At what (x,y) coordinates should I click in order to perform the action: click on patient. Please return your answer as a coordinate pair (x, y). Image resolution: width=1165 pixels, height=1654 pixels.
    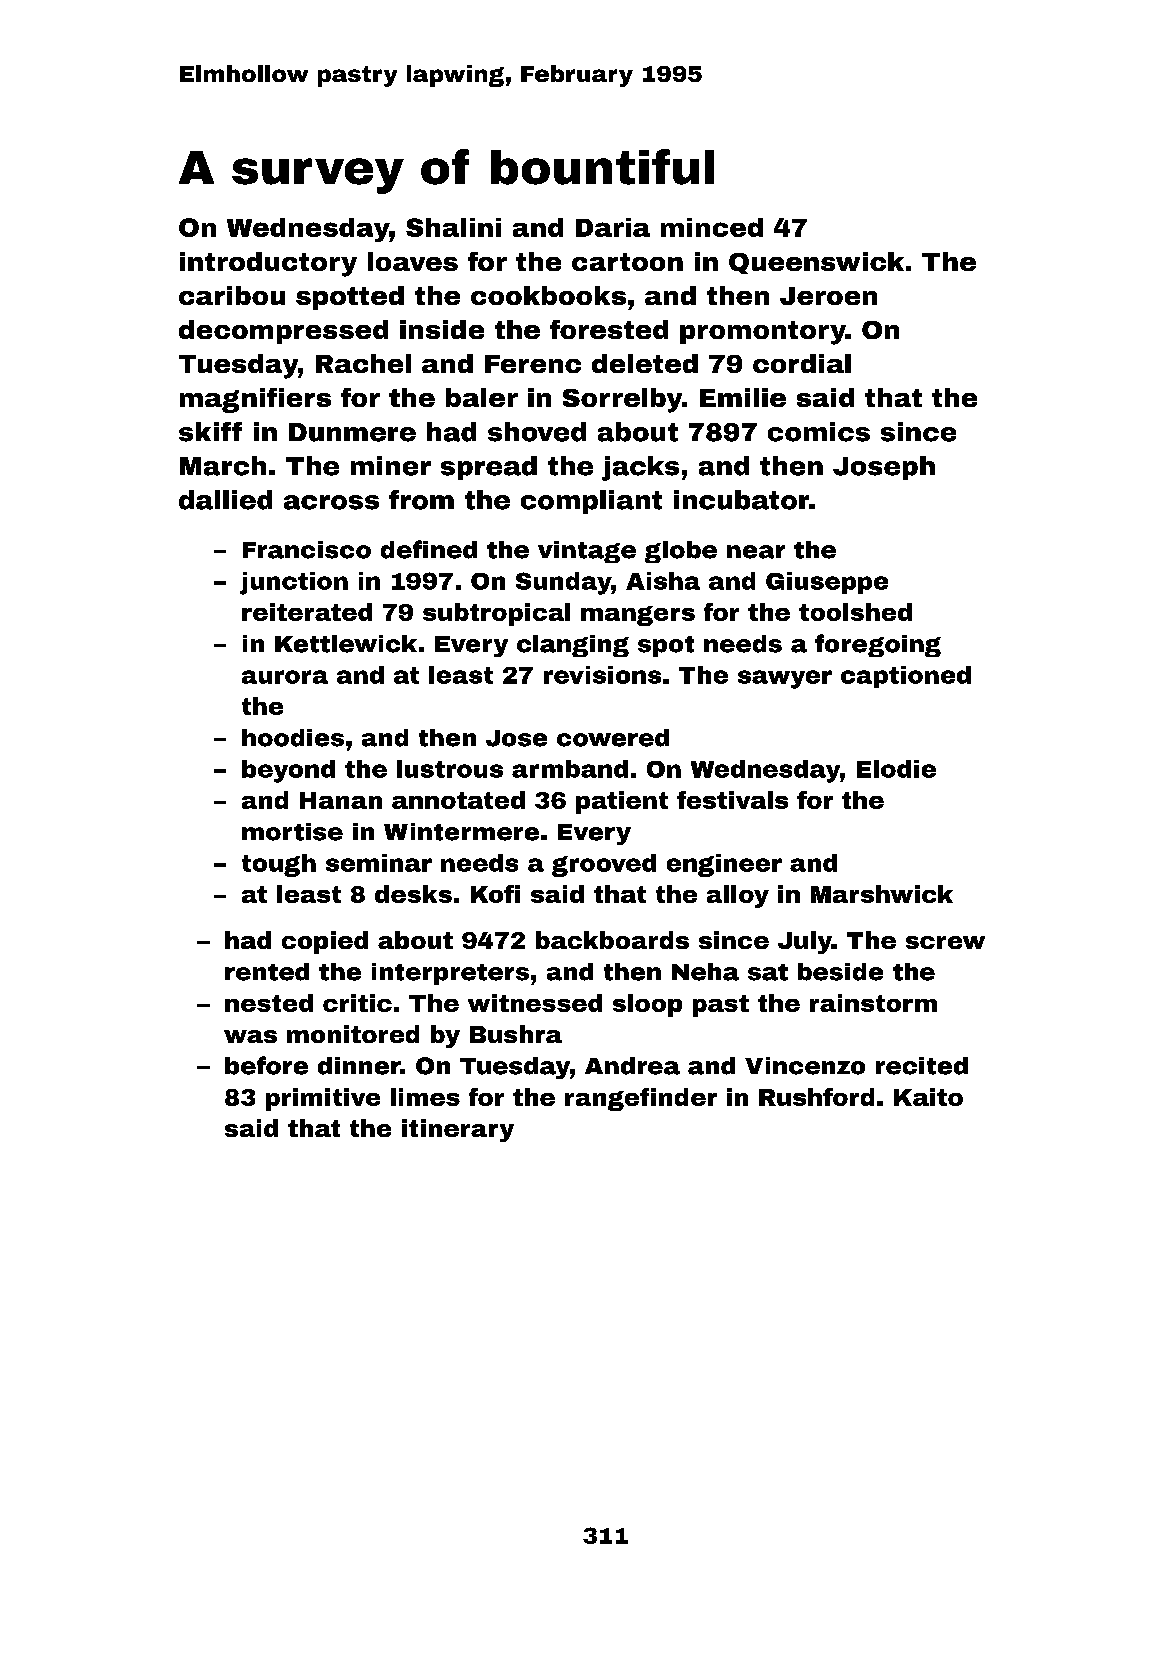
    Looking at the image, I should click on (622, 802).
